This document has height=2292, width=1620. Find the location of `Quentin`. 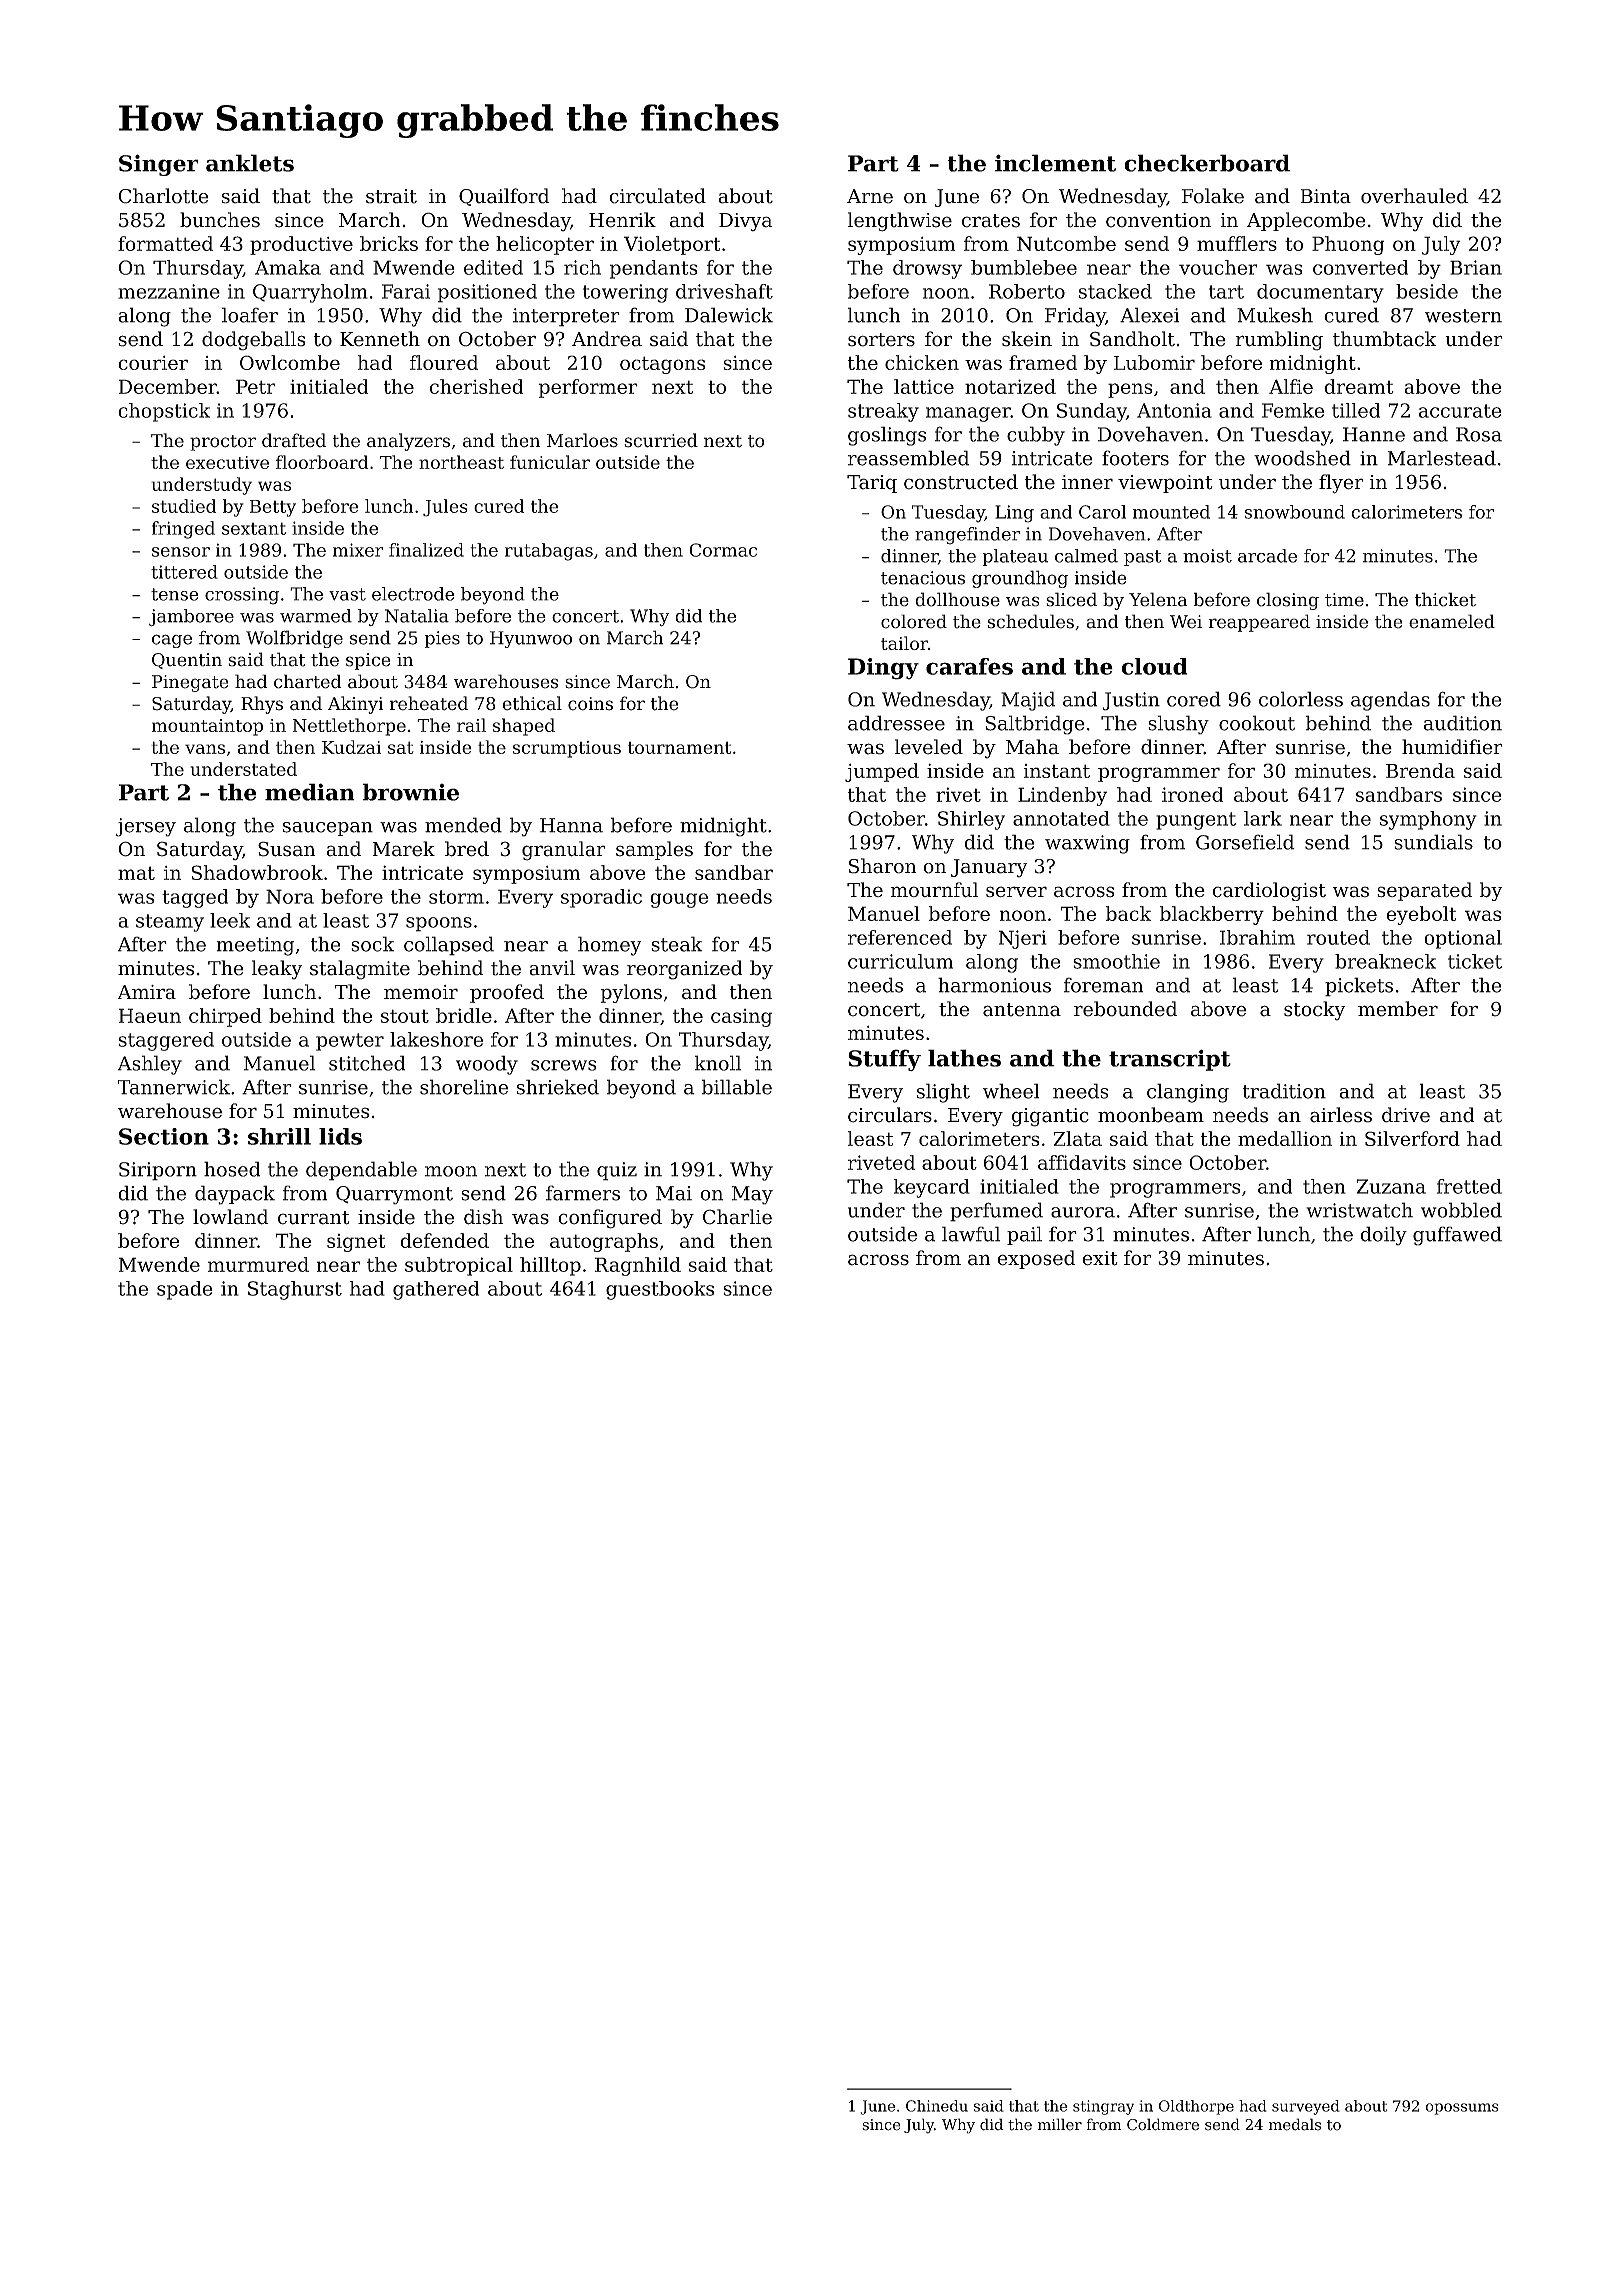

Quentin is located at coordinates (187, 661).
